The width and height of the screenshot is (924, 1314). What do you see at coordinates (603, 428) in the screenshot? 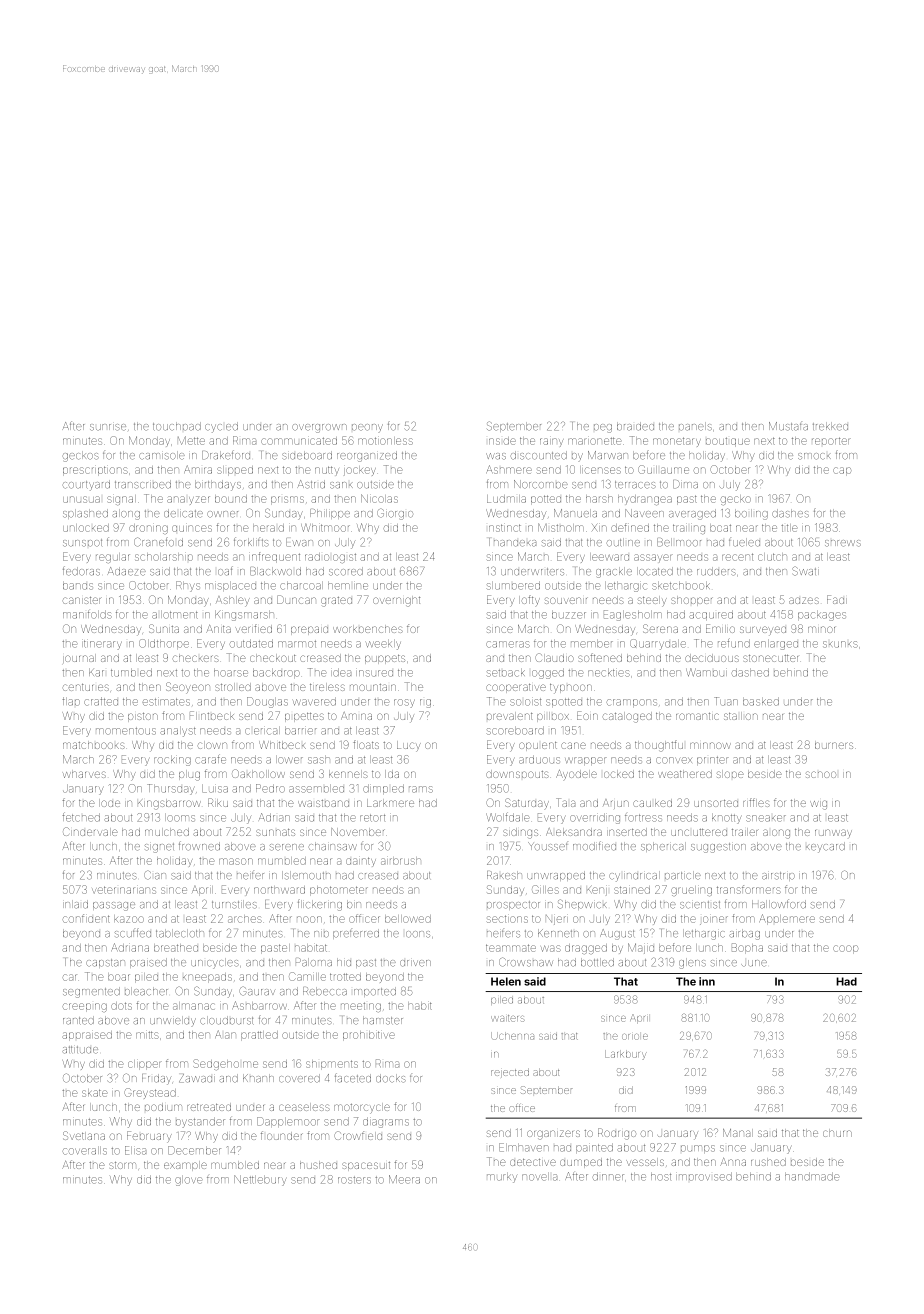
I see `peg` at bounding box center [603, 428].
